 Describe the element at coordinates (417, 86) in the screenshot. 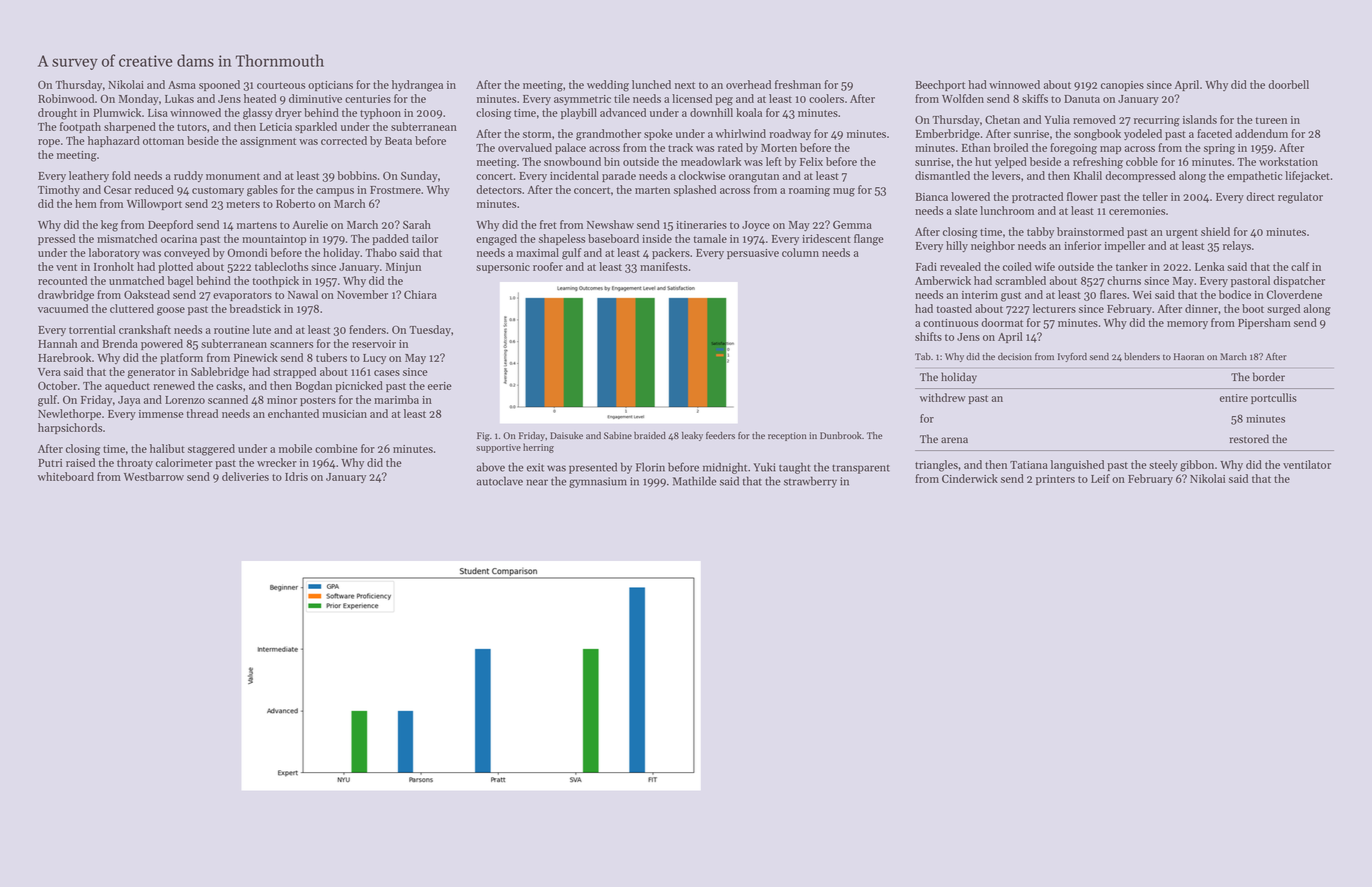

I see `hydrangea` at that location.
